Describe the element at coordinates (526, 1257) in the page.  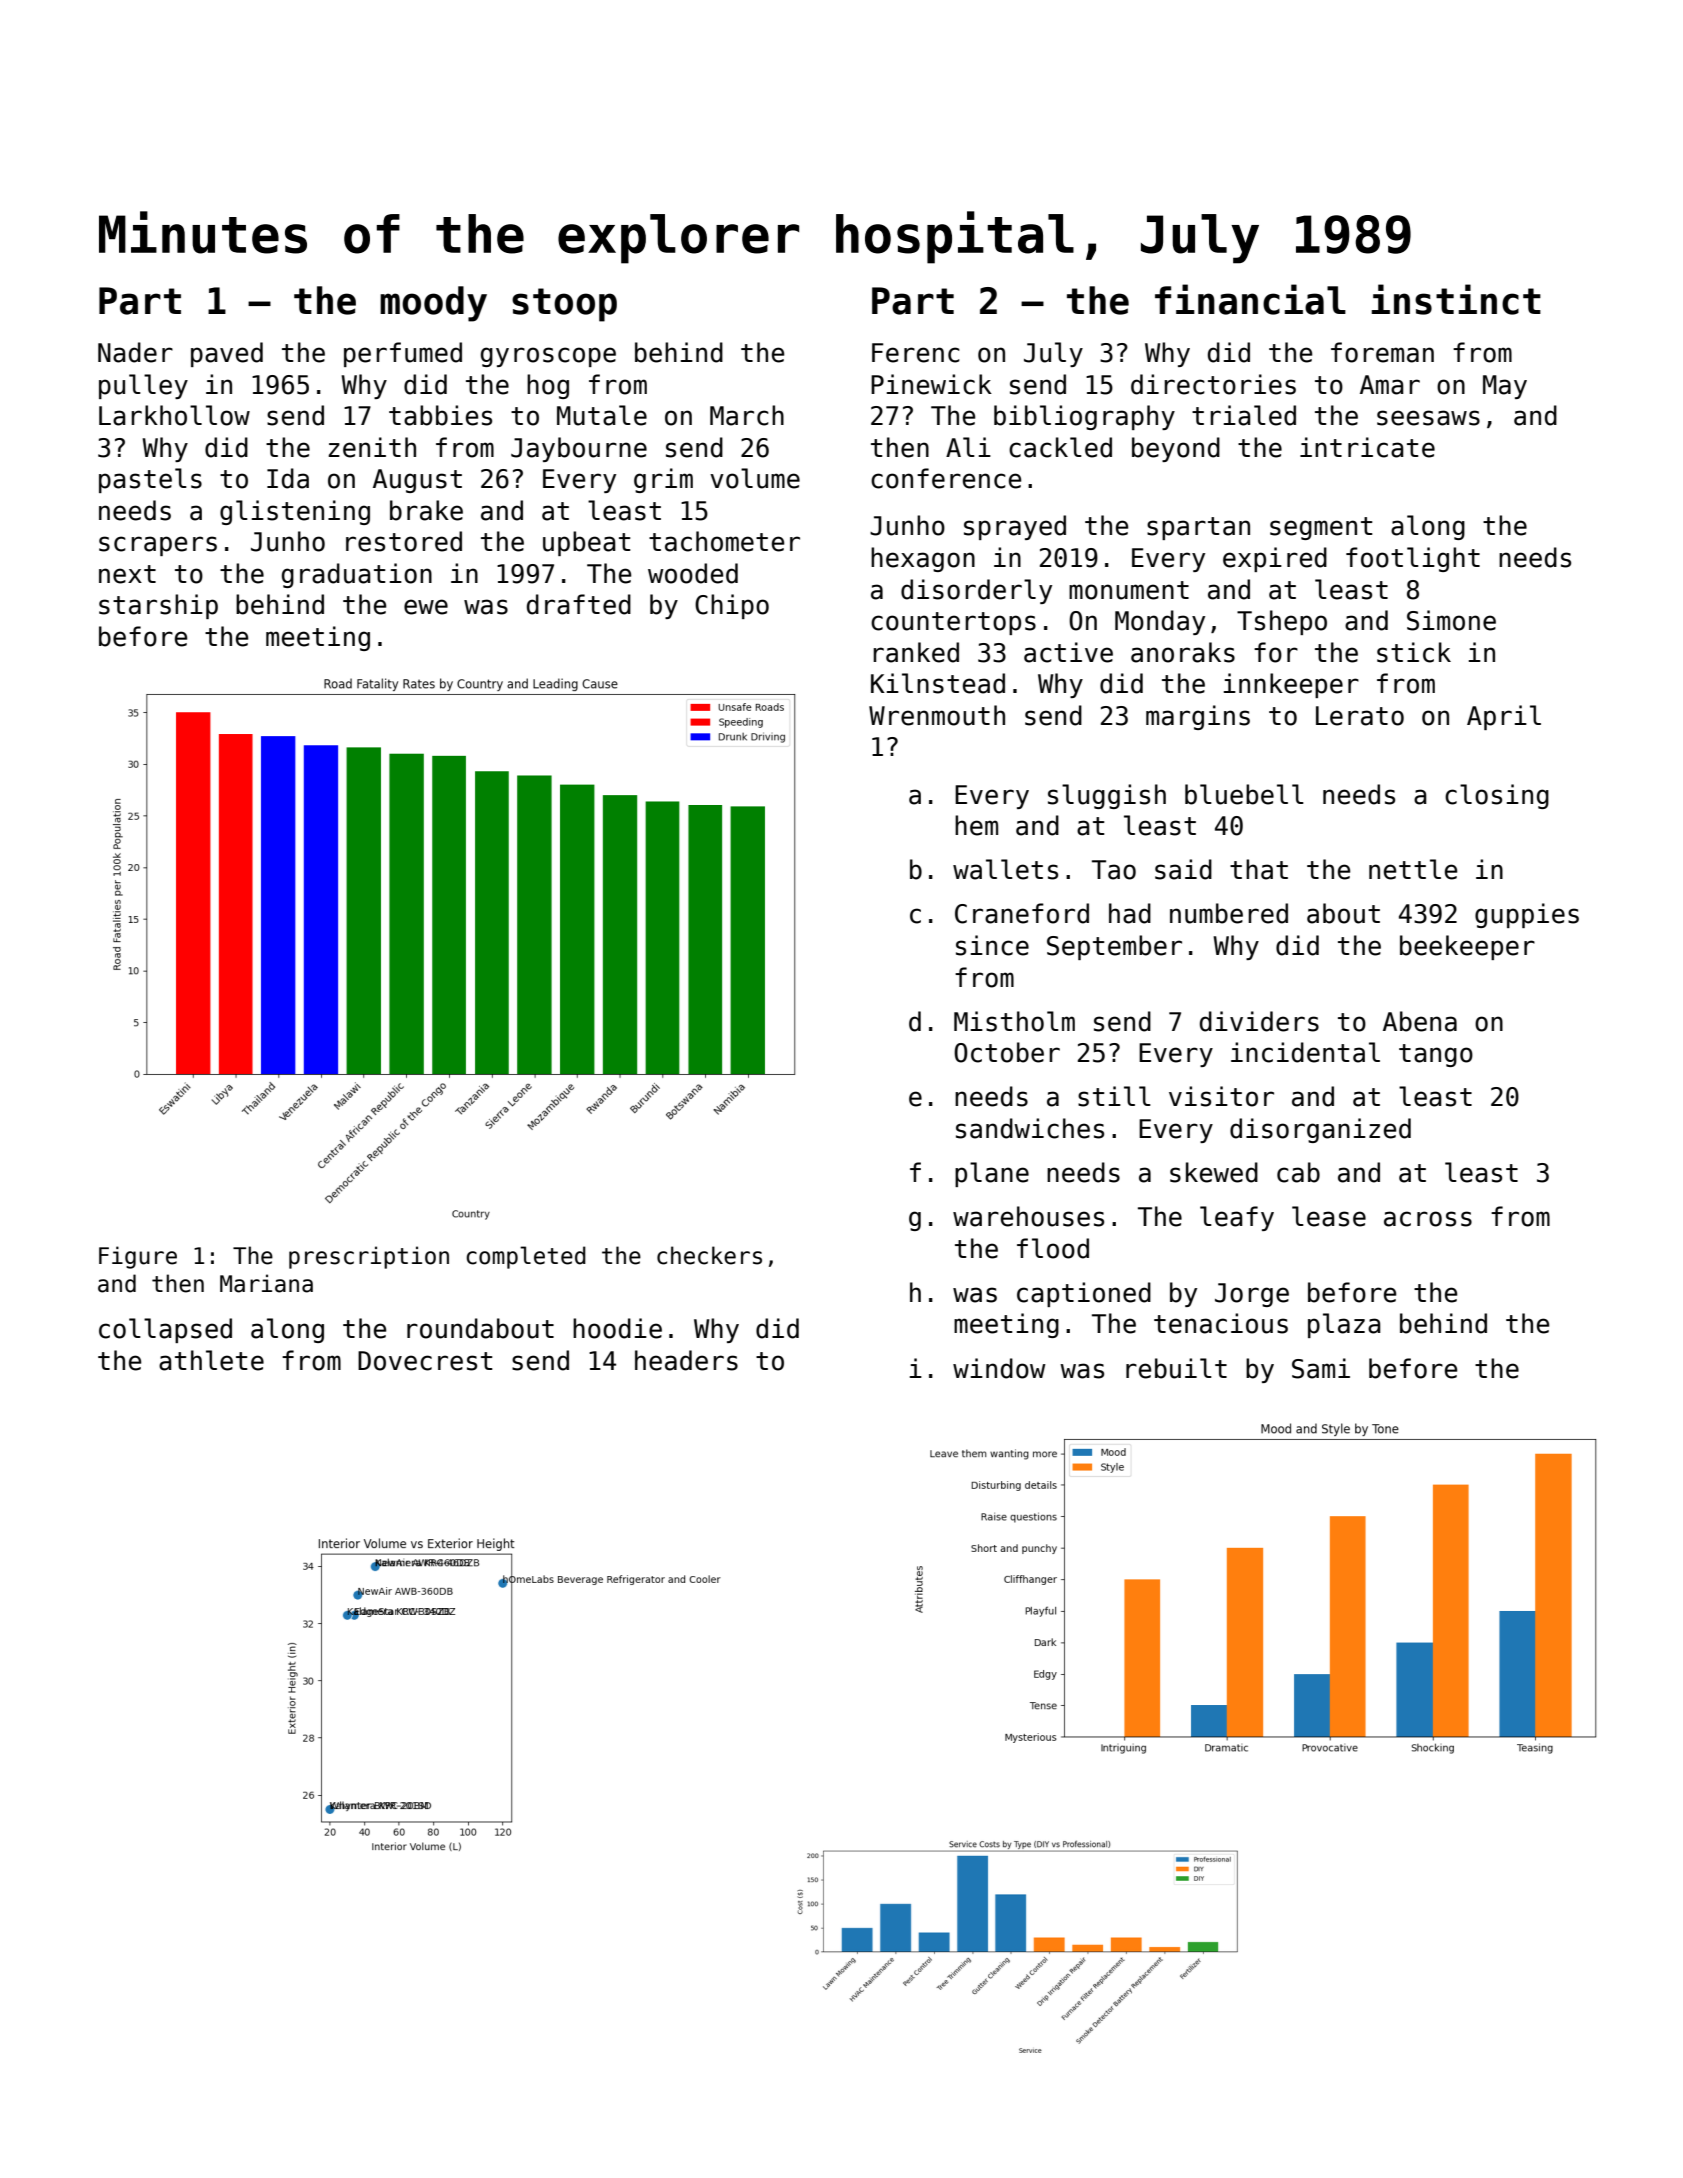
I see `completed` at that location.
